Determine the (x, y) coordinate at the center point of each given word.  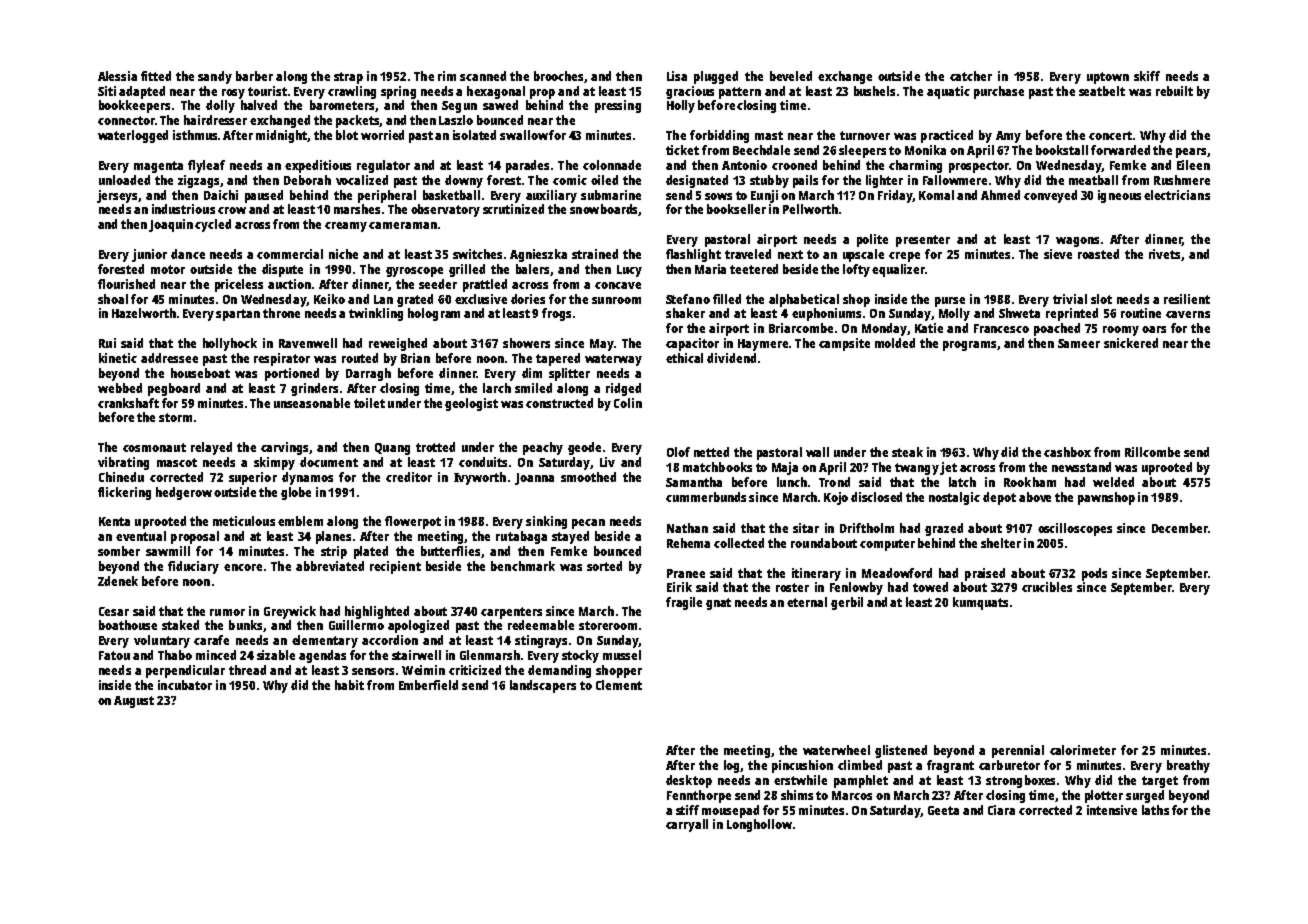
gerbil (847, 603)
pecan (588, 524)
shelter (1001, 543)
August (134, 702)
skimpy (274, 463)
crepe (904, 257)
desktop (689, 781)
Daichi (221, 195)
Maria (710, 269)
